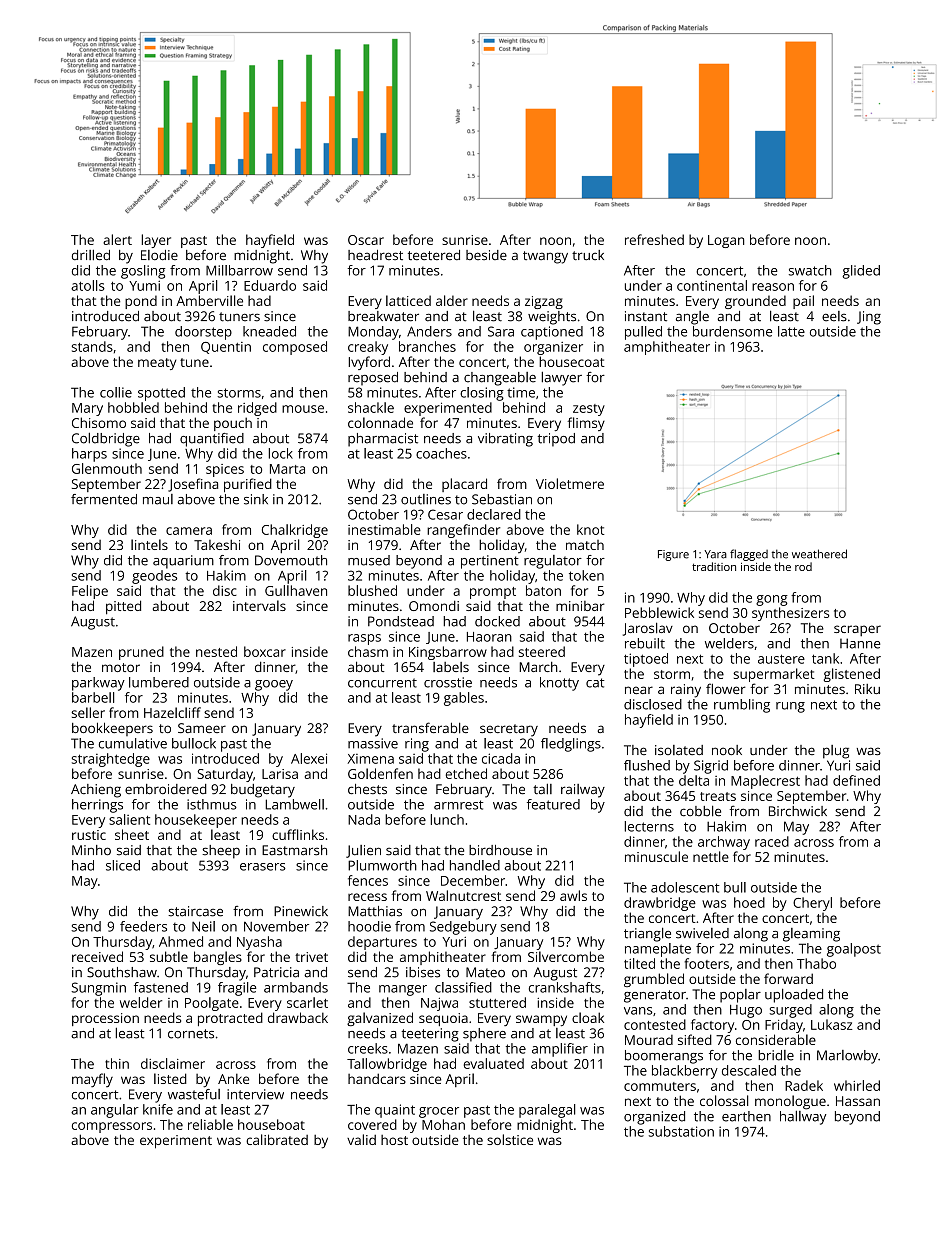 This screenshot has width=952, height=1233. What do you see at coordinates (486, 255) in the screenshot?
I see `beside` at bounding box center [486, 255].
